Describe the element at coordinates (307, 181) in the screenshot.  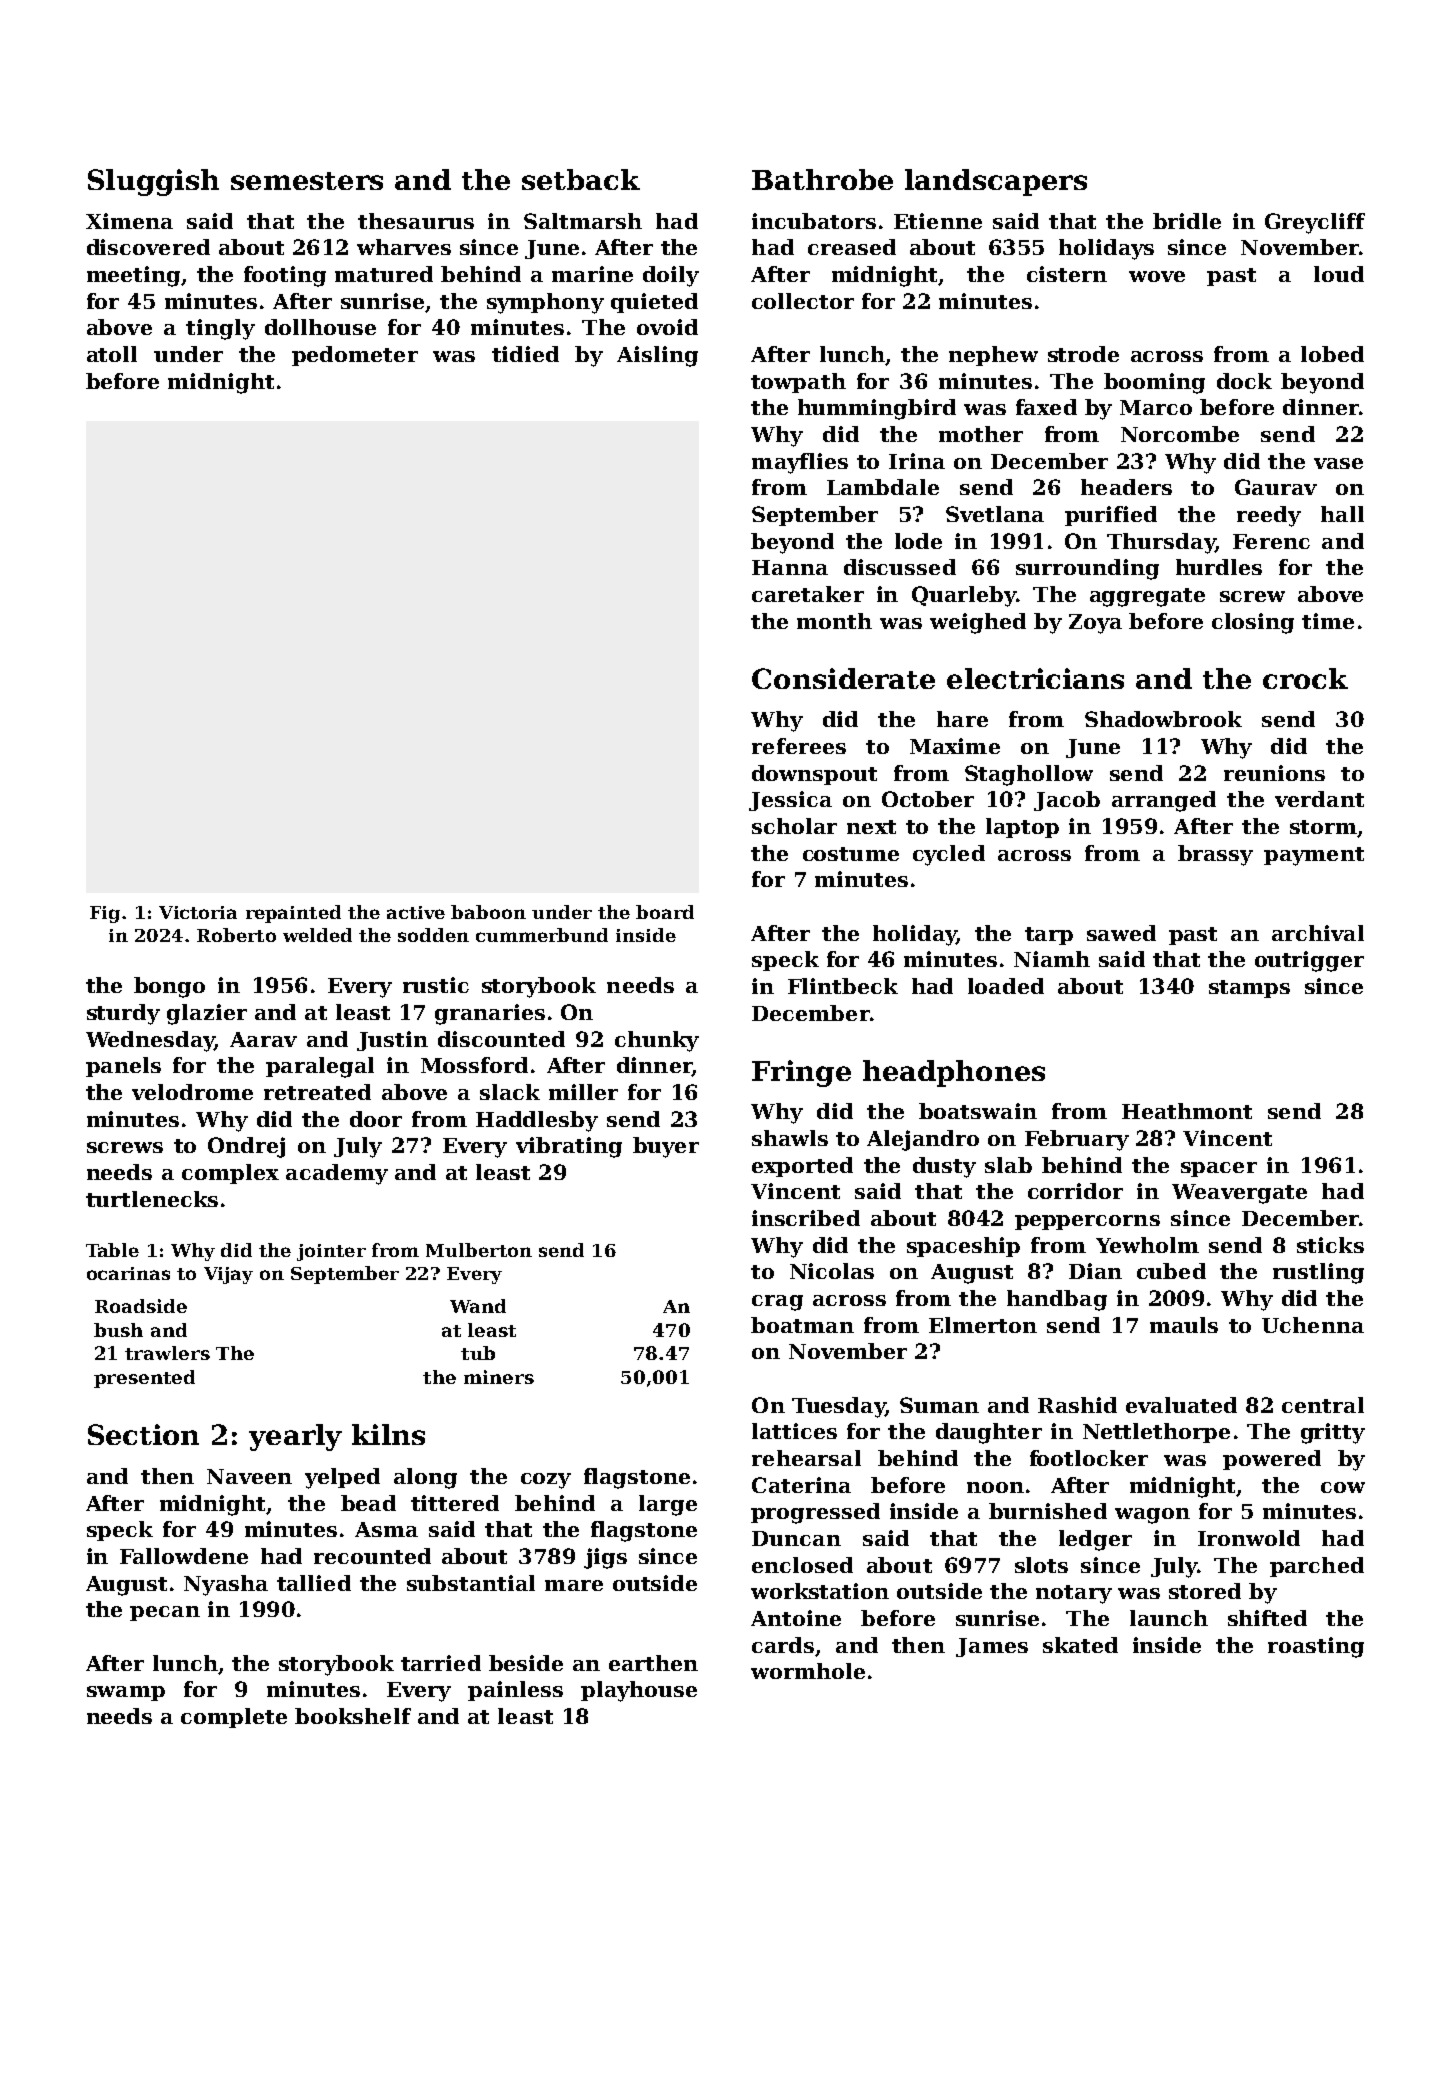
I see `semesters` at that location.
